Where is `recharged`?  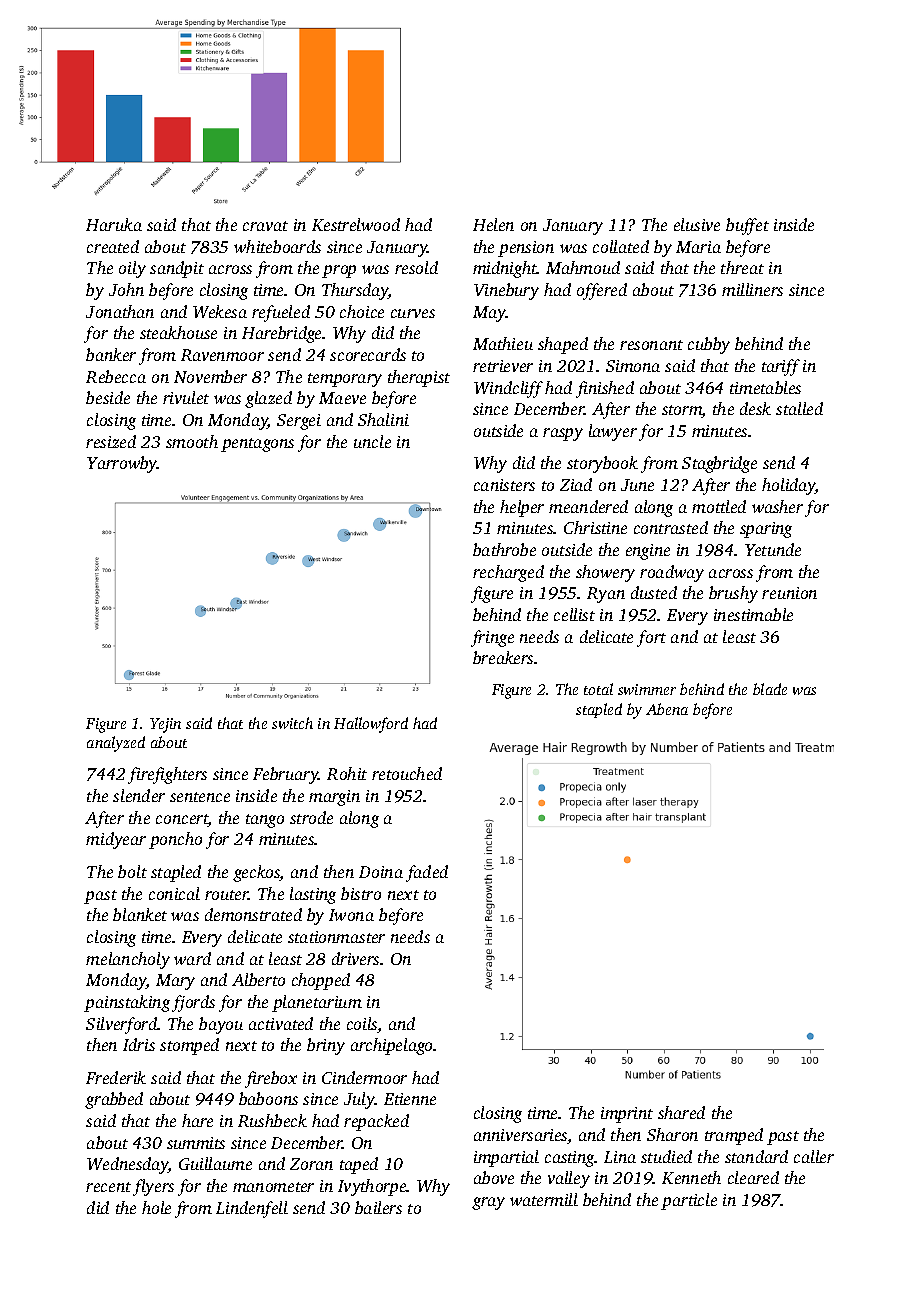 recharged is located at coordinates (508, 573).
